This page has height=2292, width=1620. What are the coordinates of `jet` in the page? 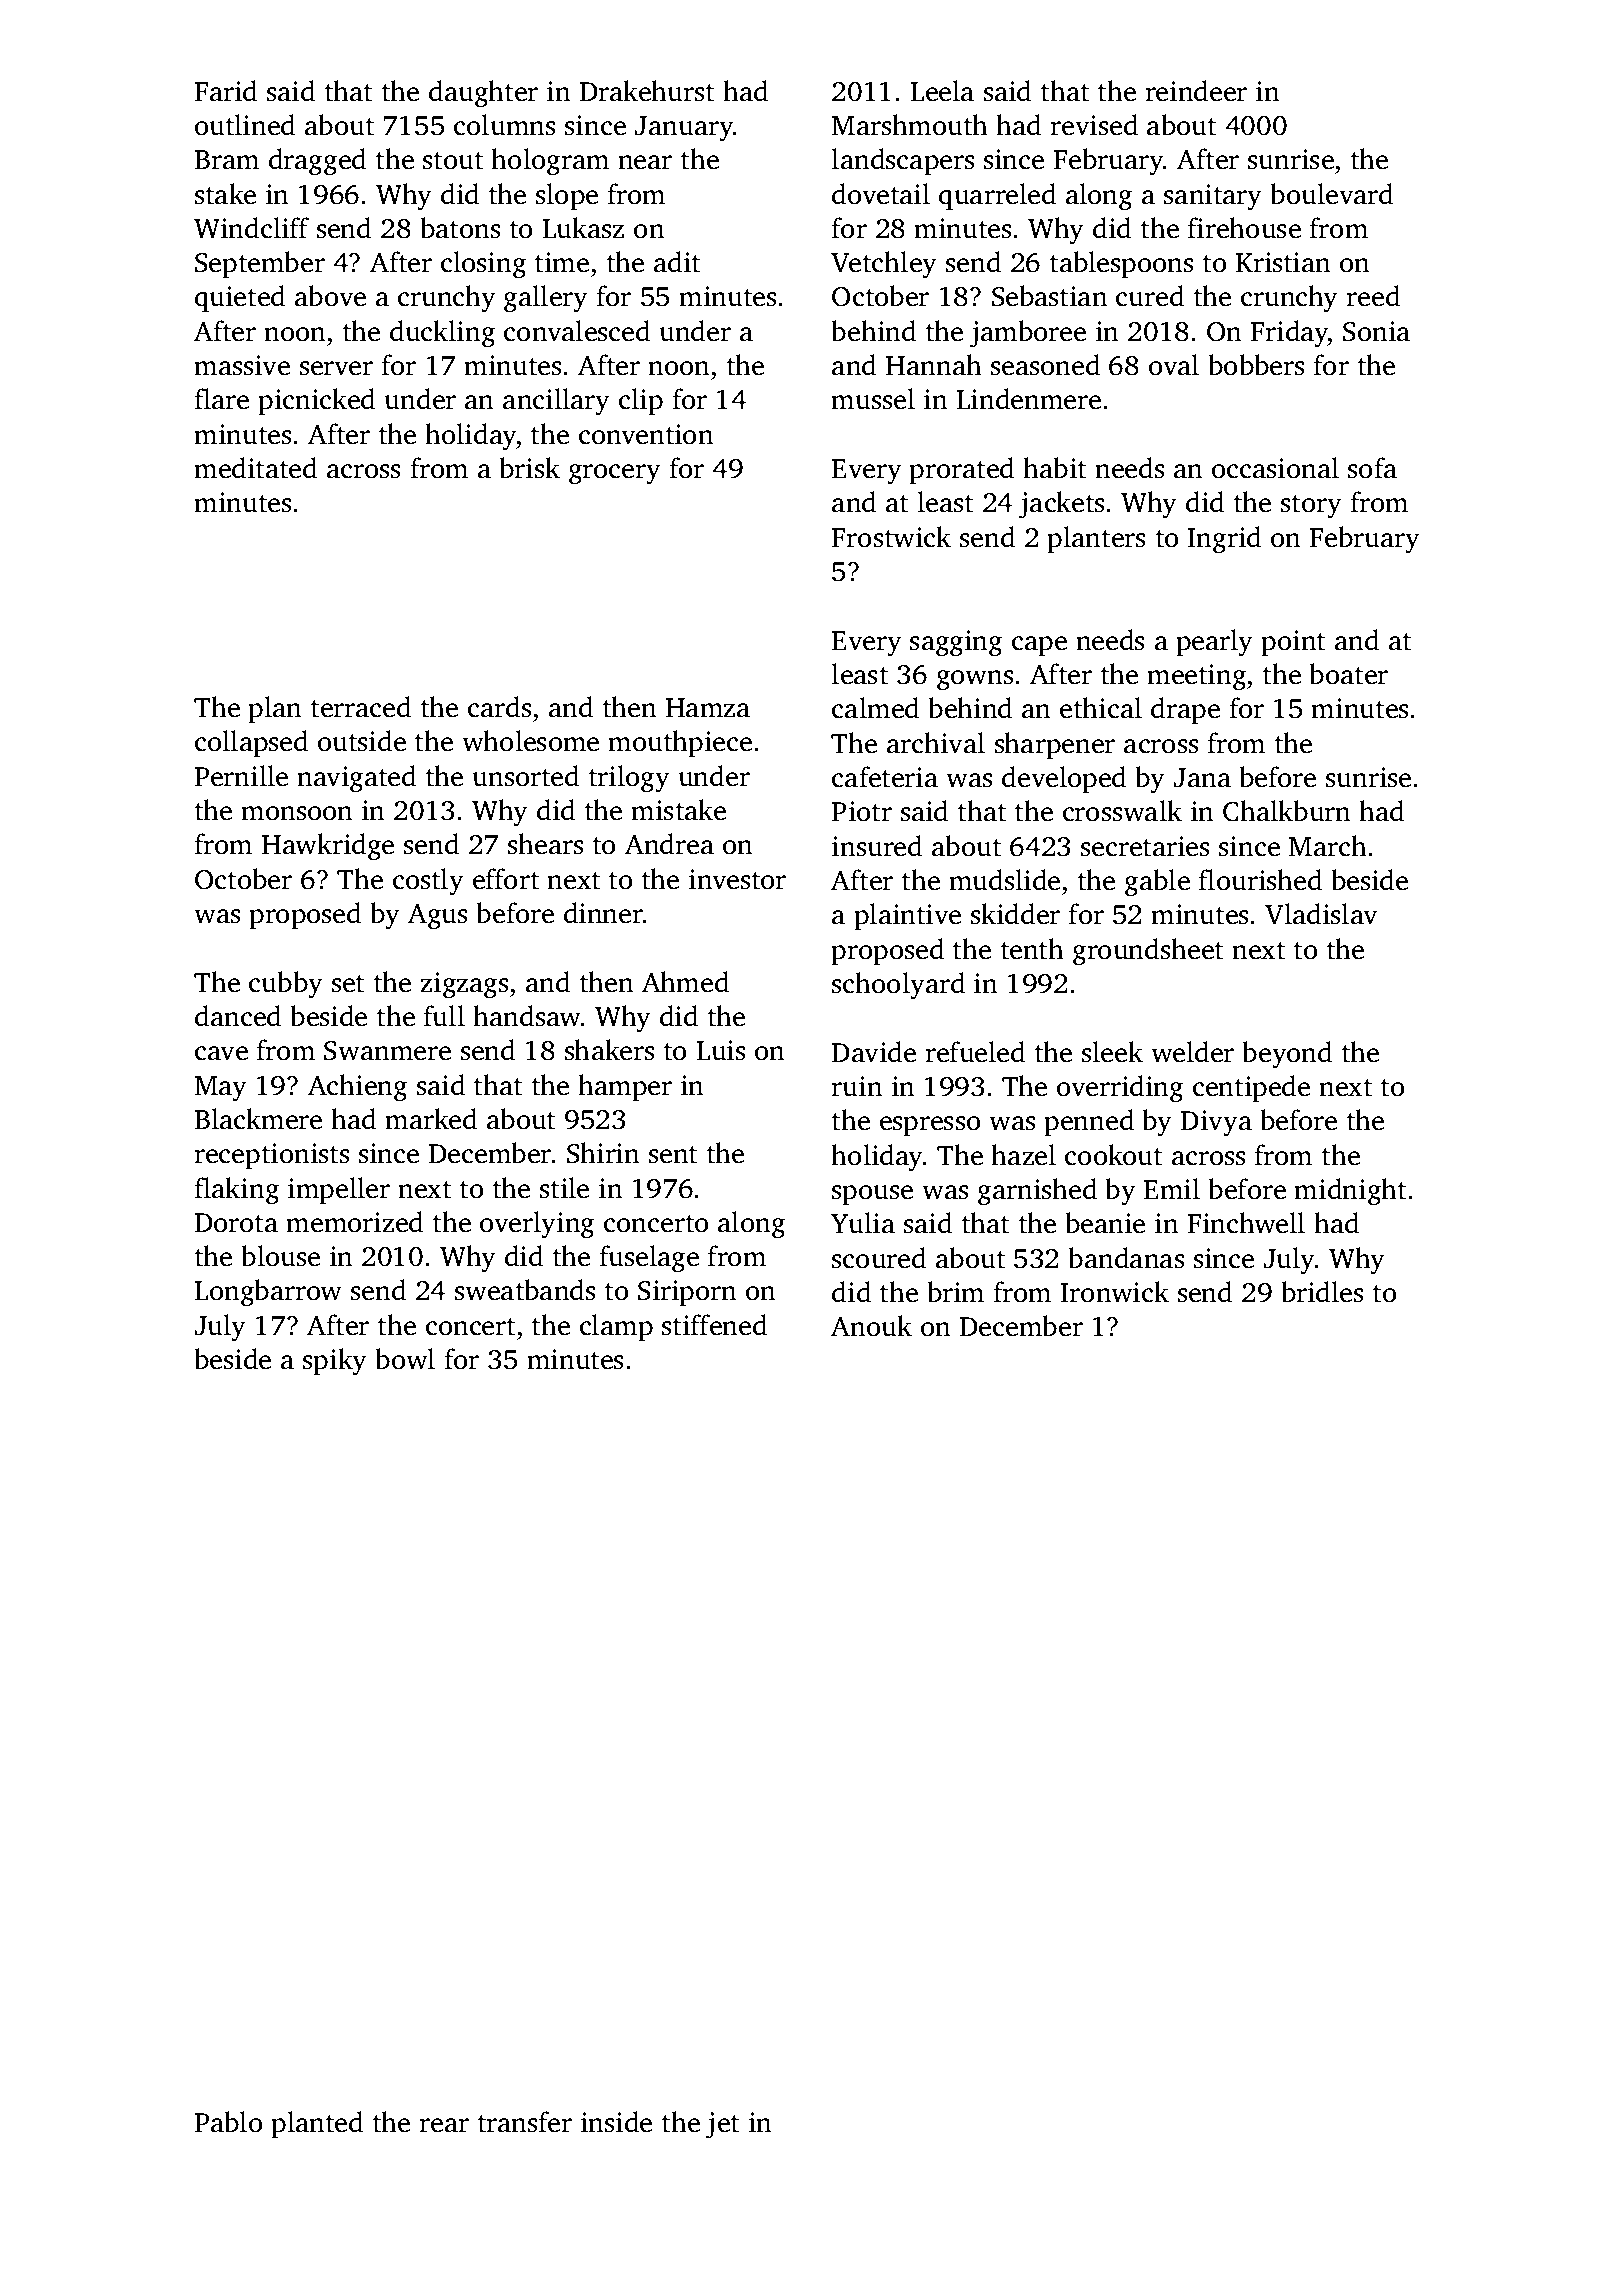 It's located at (722, 2125).
